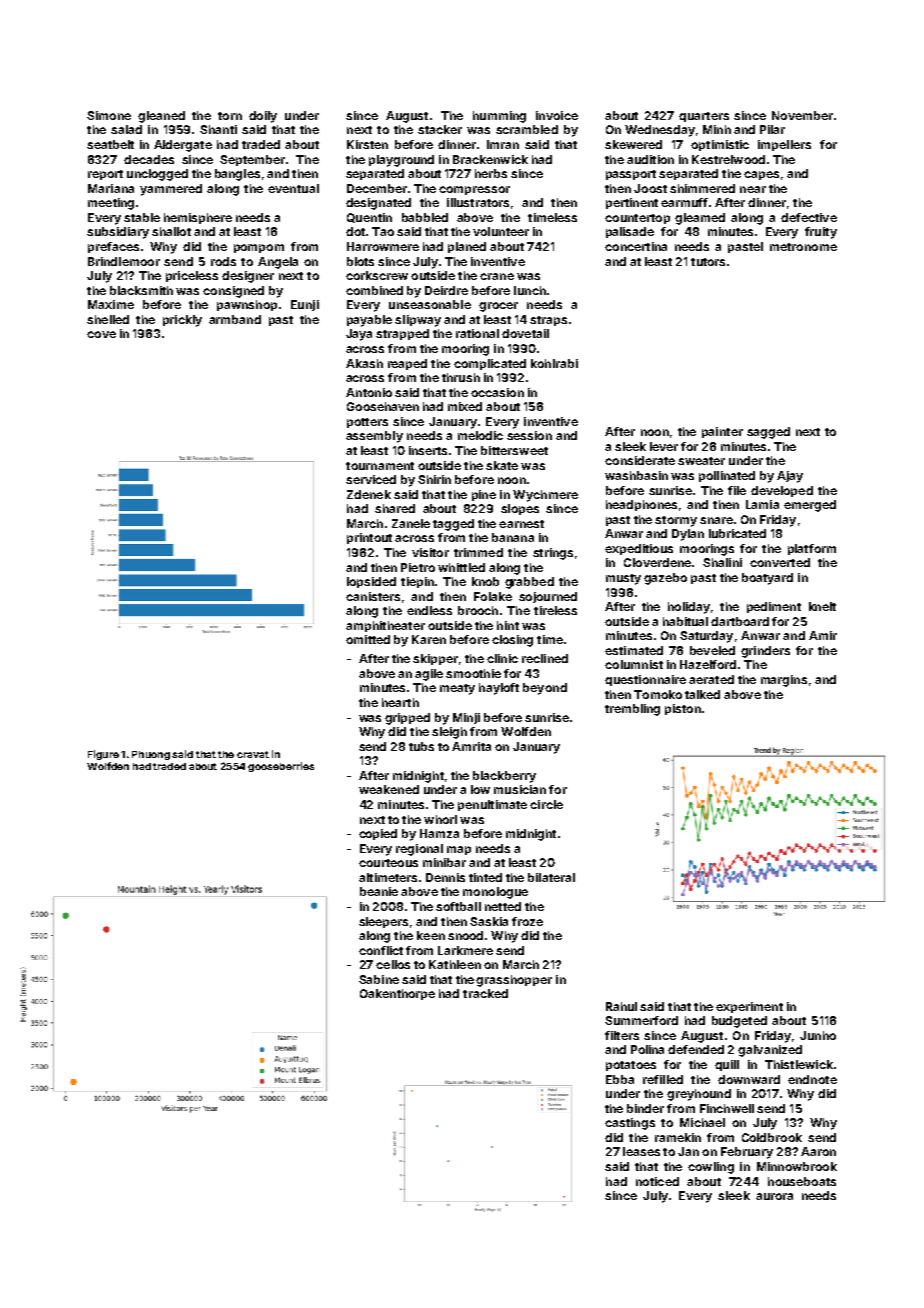 The image size is (924, 1308). What do you see at coordinates (151, 755) in the document?
I see `Phuong` at bounding box center [151, 755].
